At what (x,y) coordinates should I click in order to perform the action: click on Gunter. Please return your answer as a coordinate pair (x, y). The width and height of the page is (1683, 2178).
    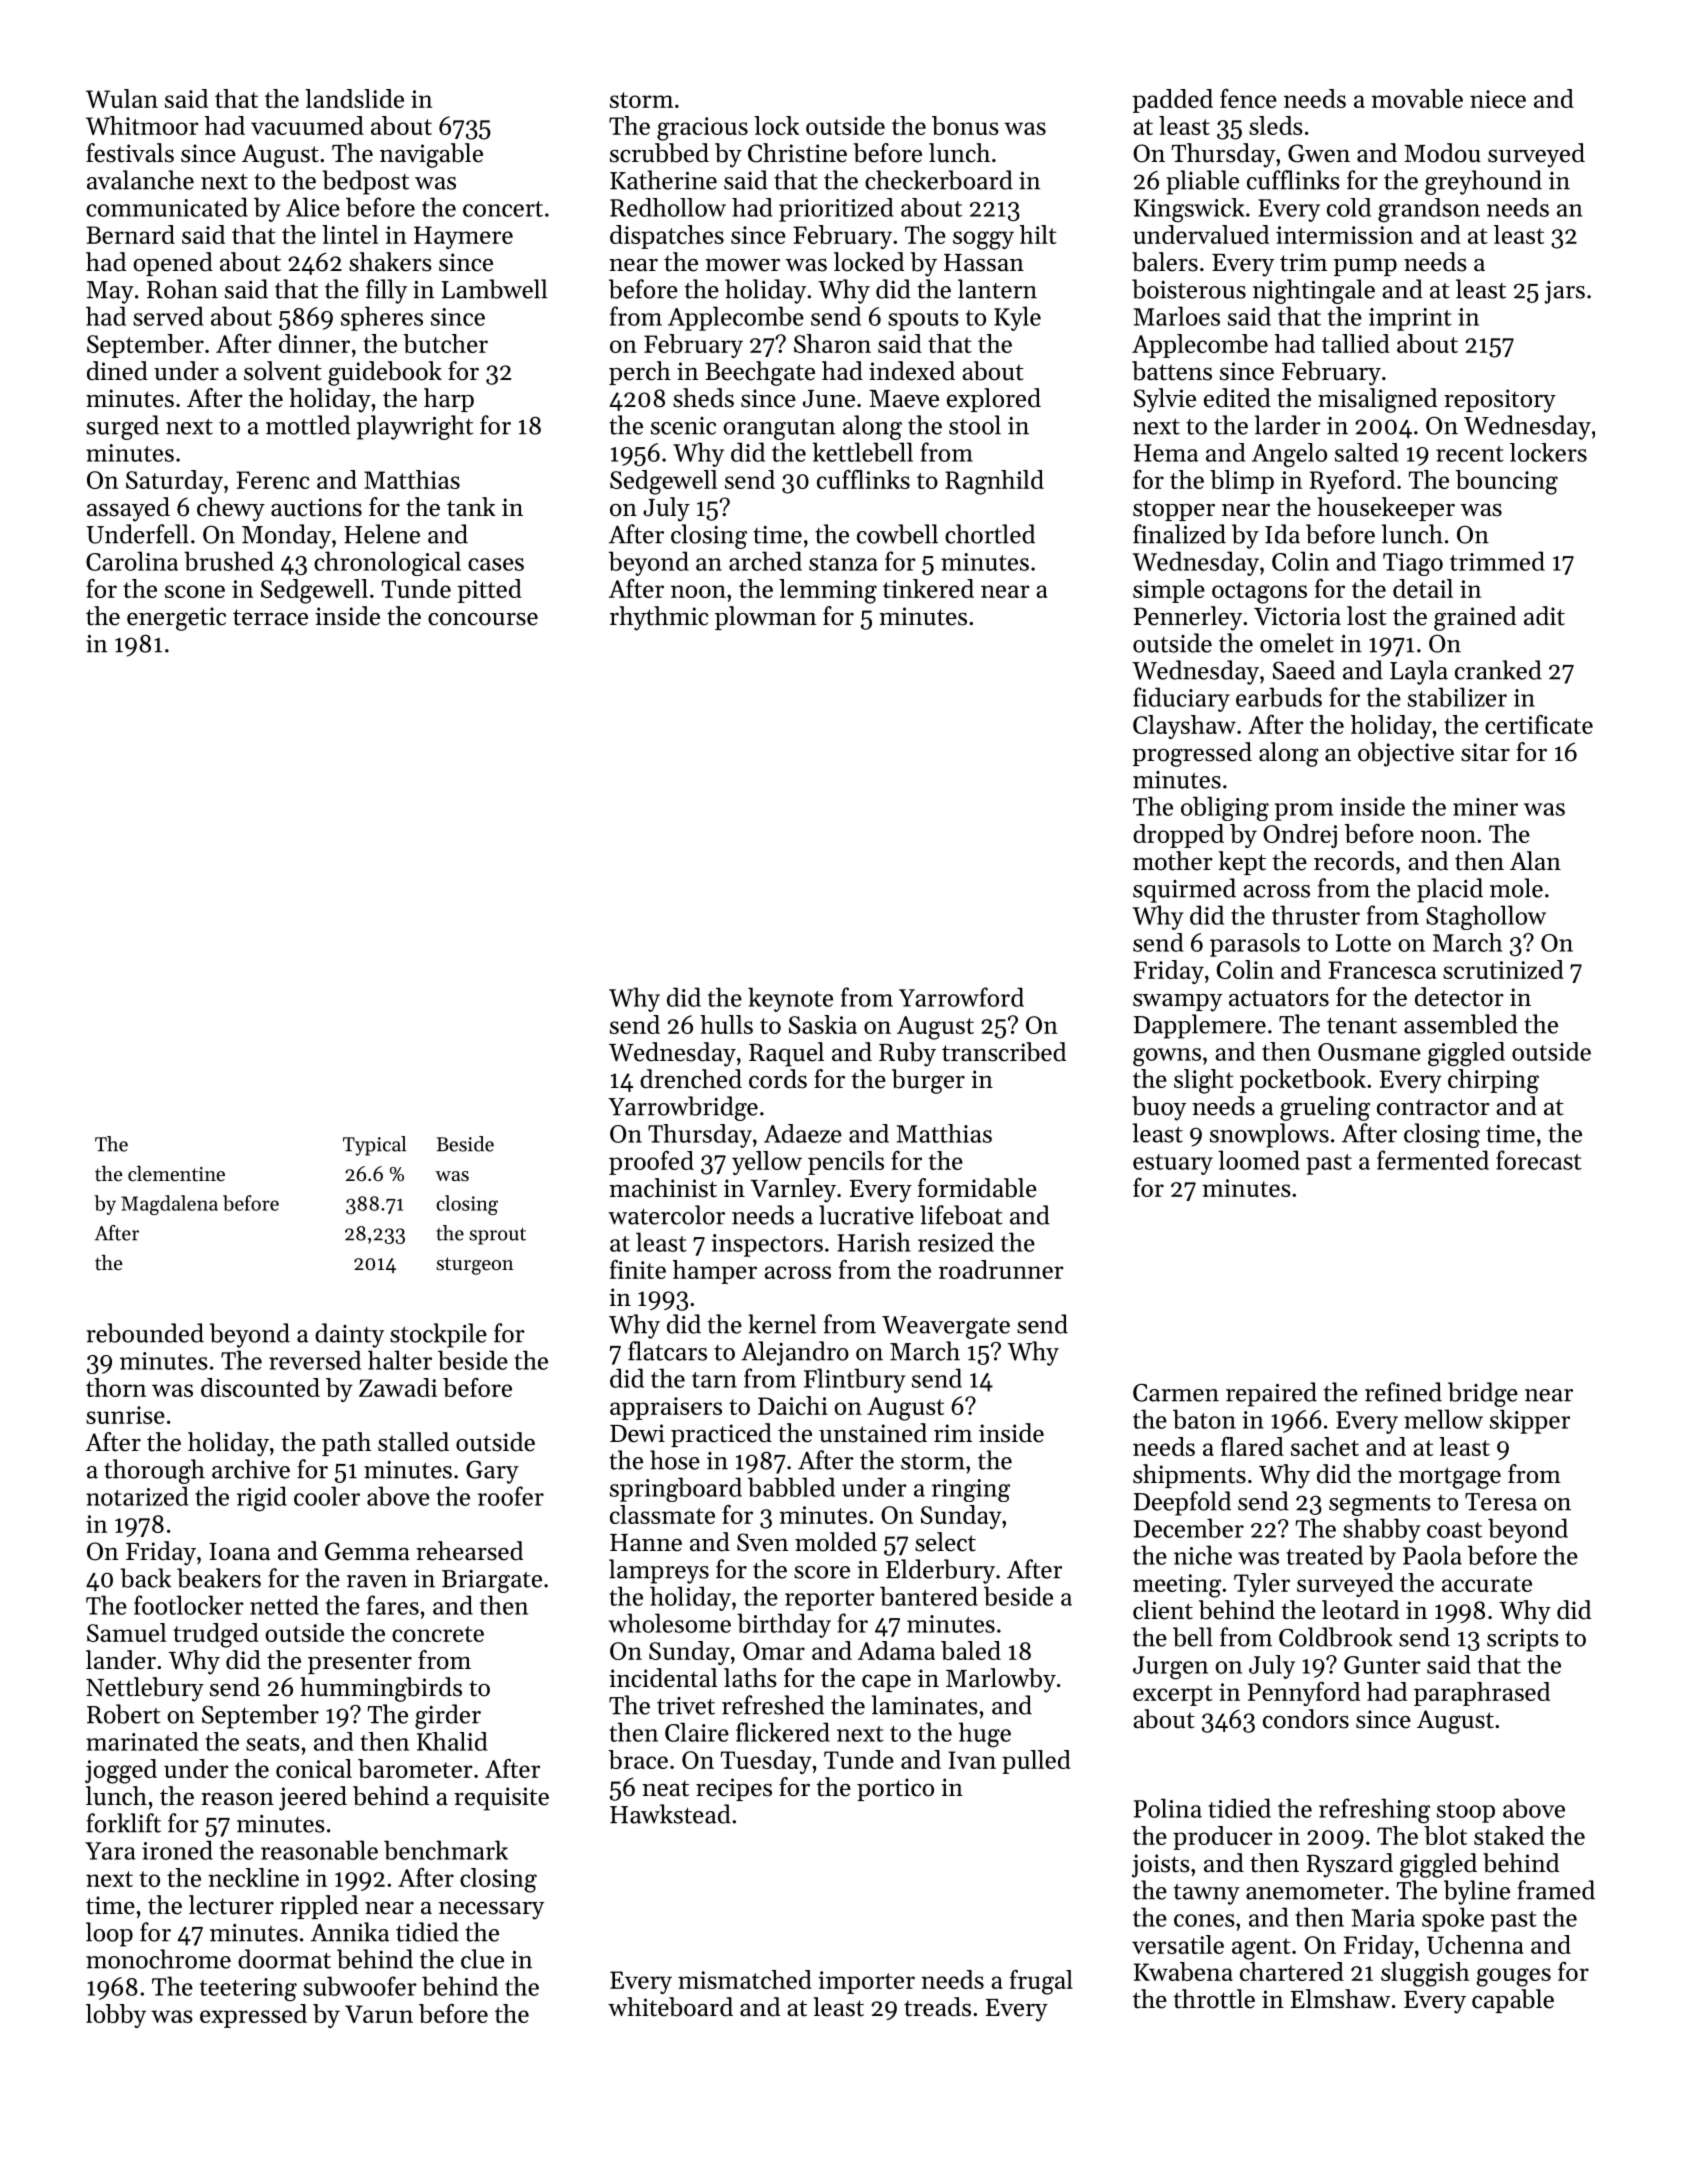
    Looking at the image, I should click on (1382, 1665).
